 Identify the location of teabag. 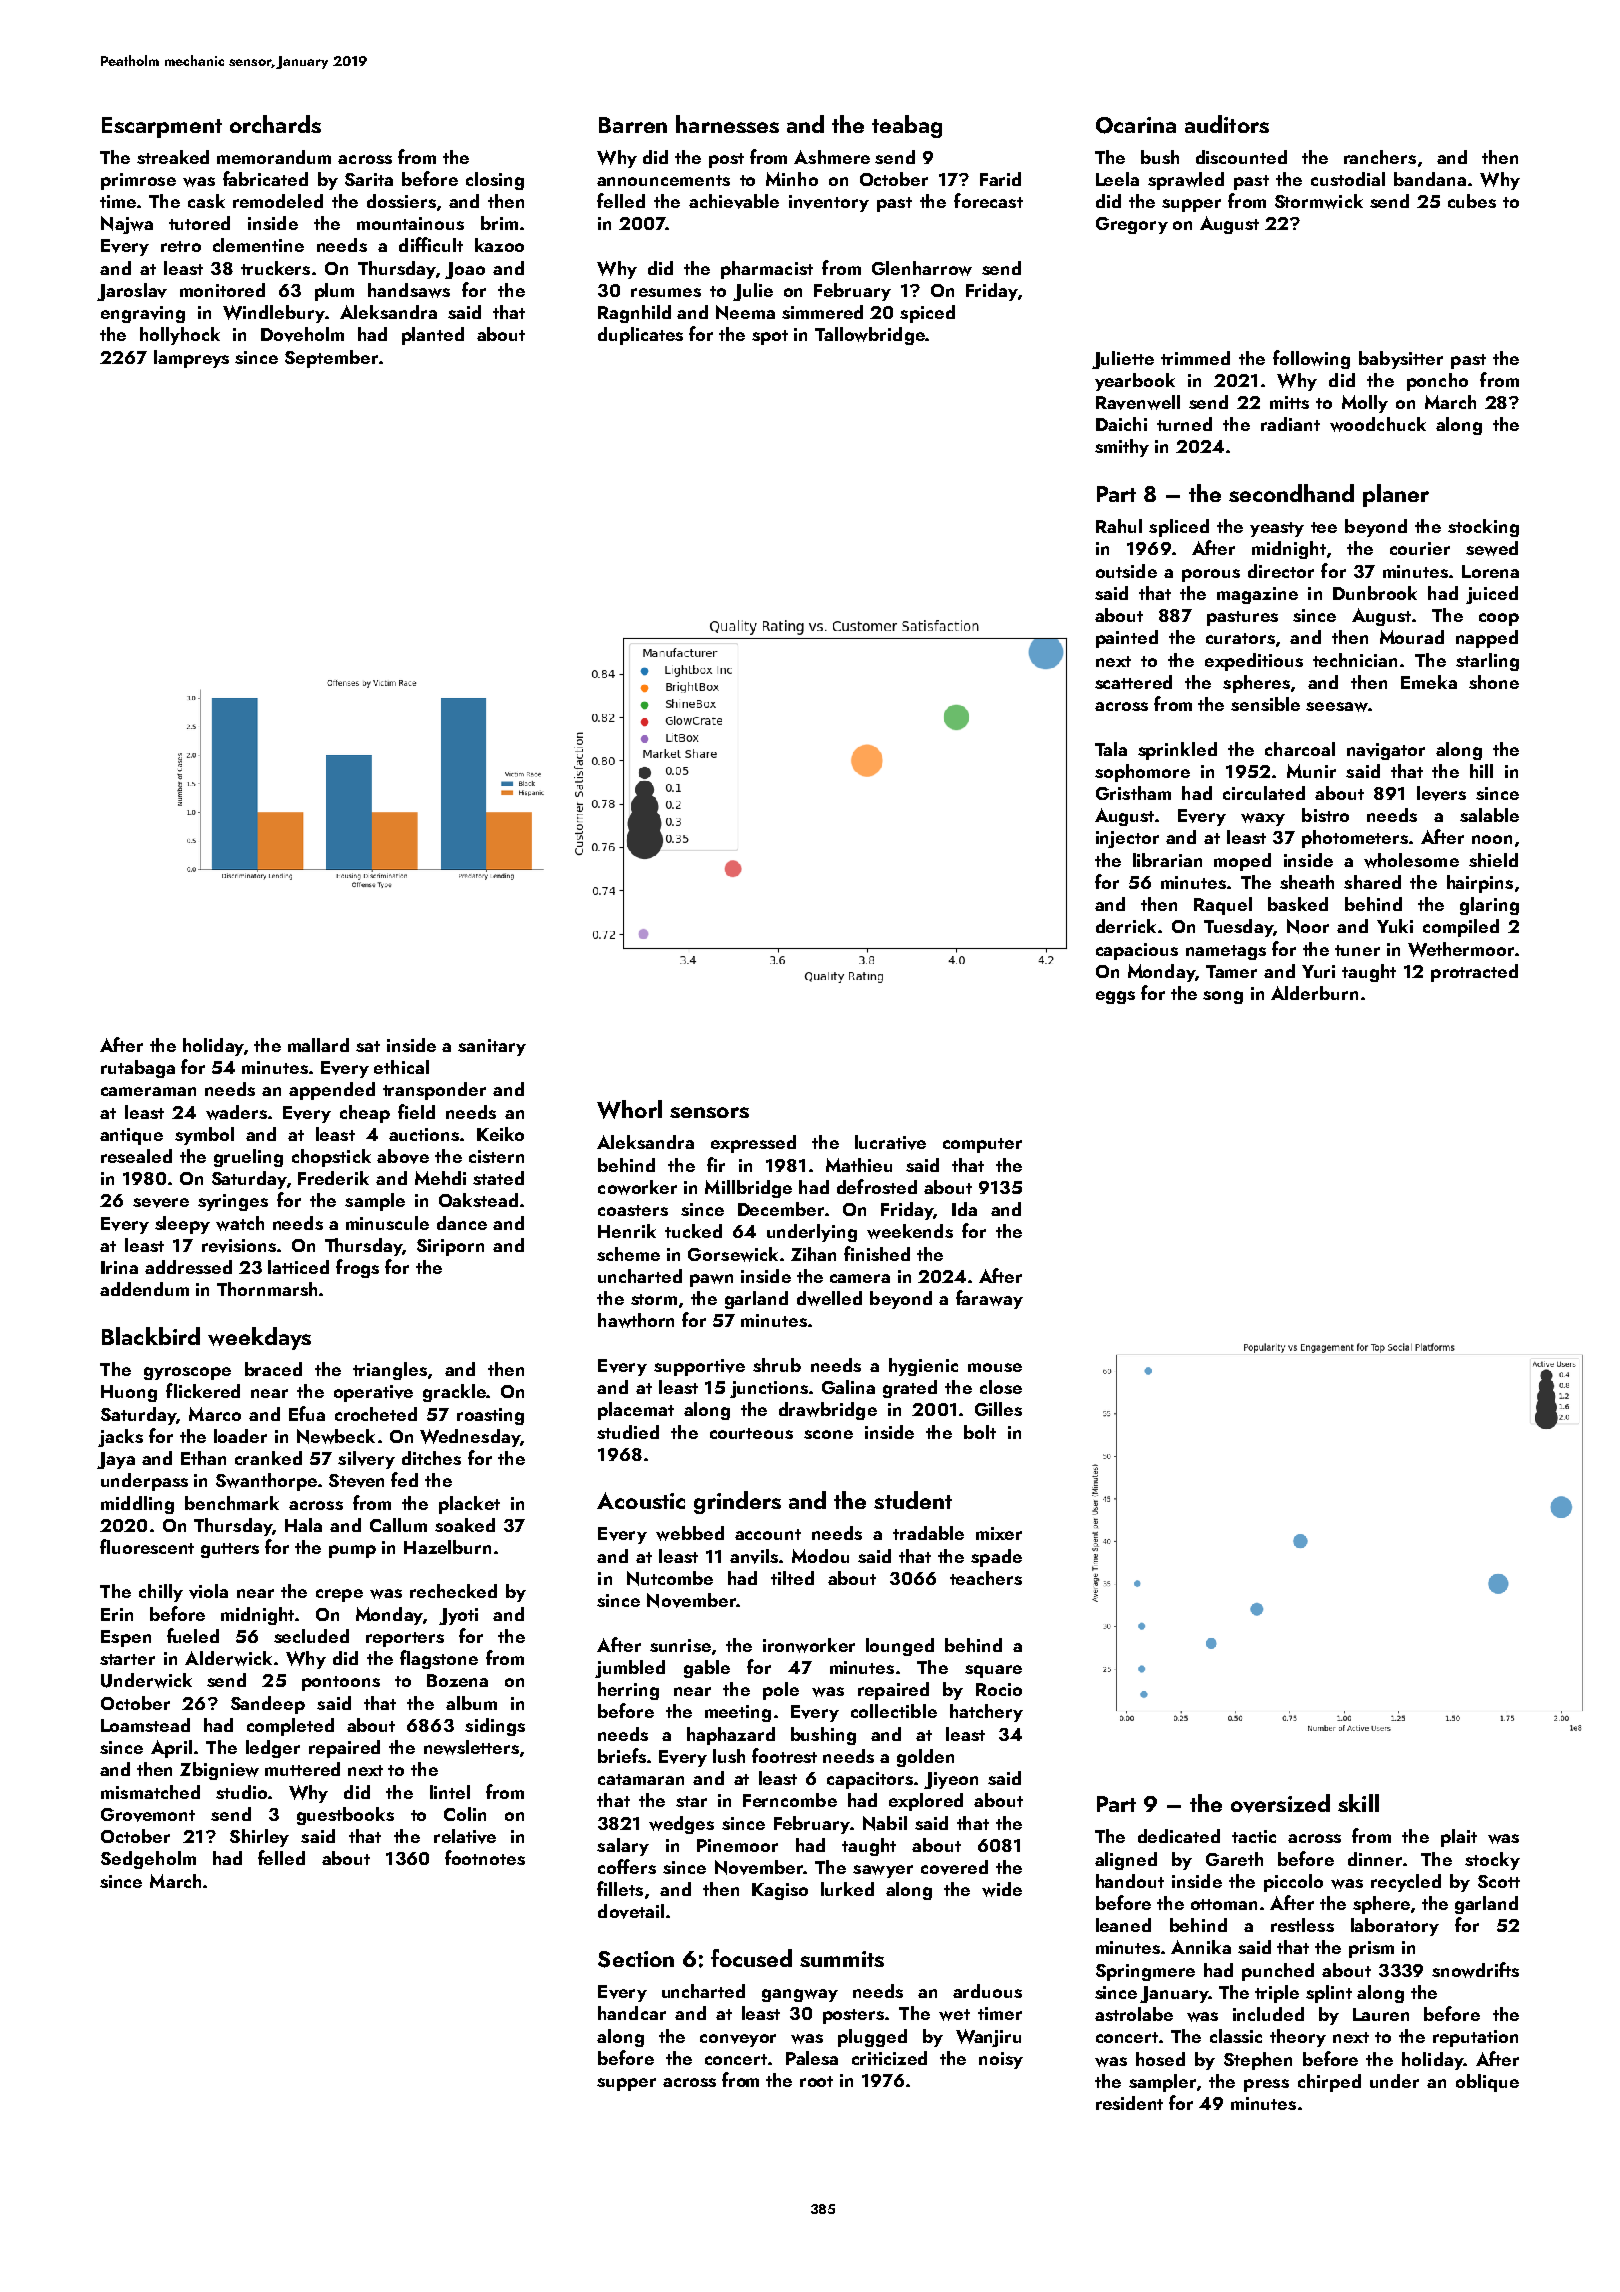
(907, 126).
